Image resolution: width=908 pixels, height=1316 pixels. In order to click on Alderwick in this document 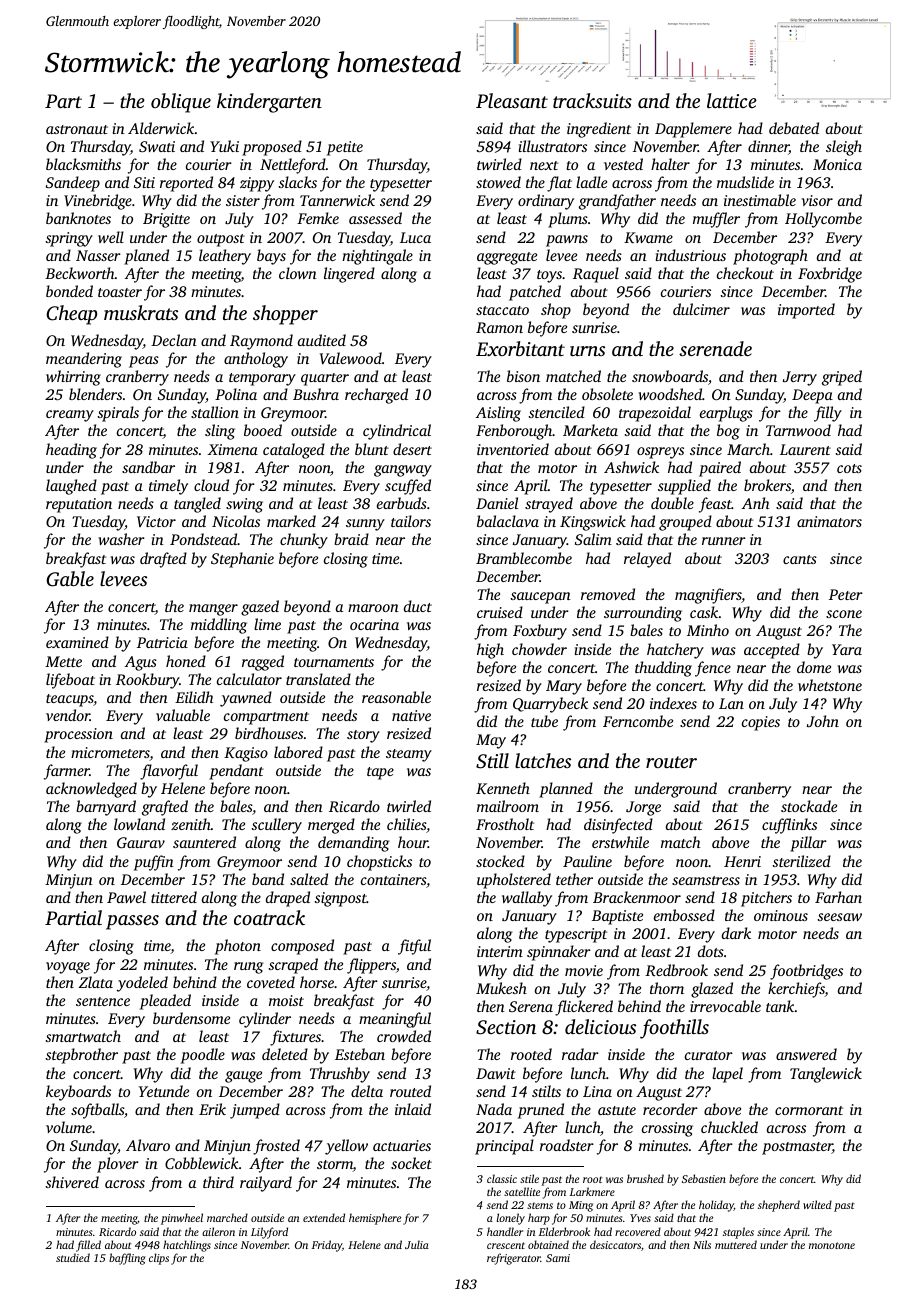, I will do `click(161, 128)`.
